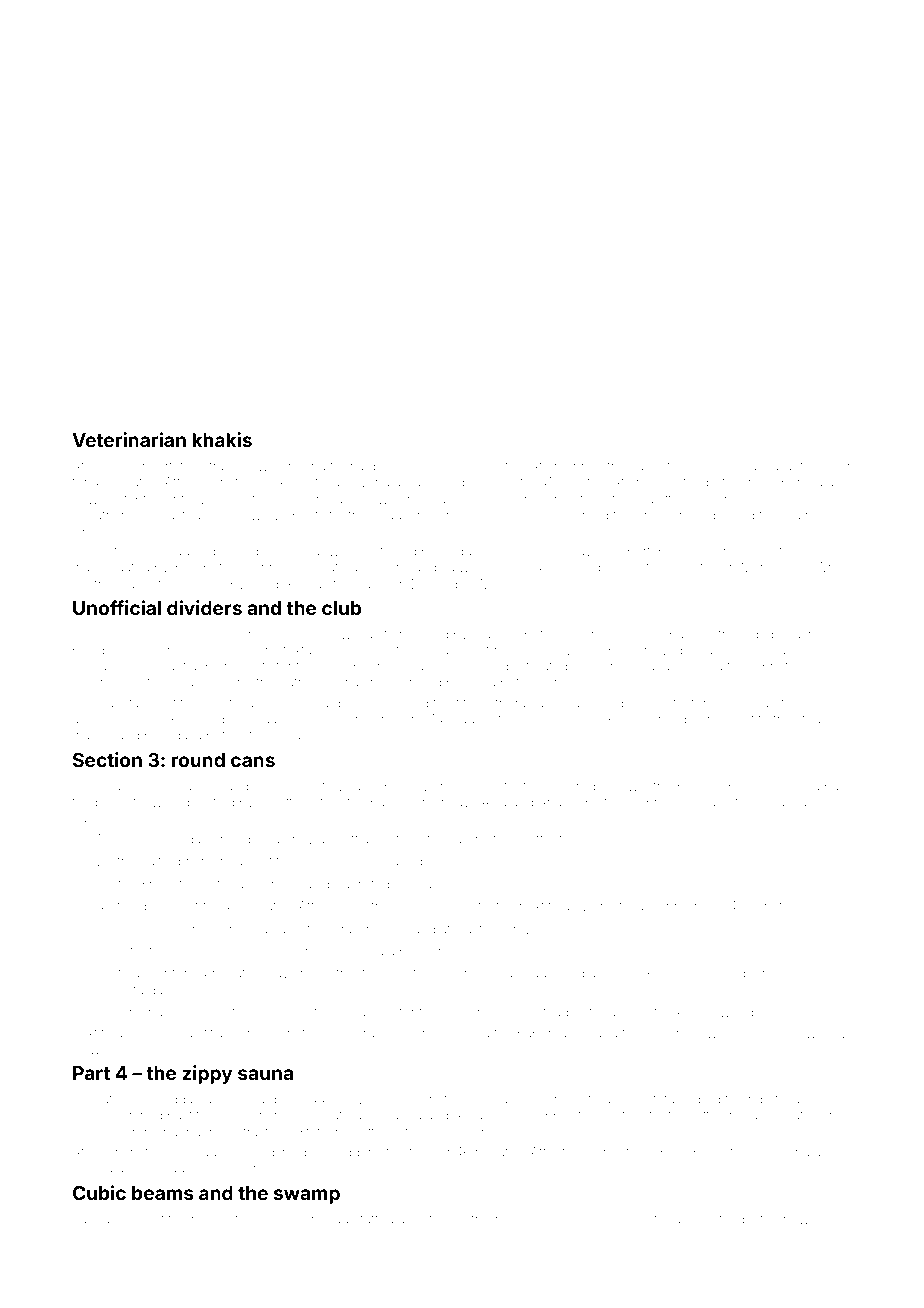  Describe the element at coordinates (573, 787) in the document. I see `coverslip` at that location.
